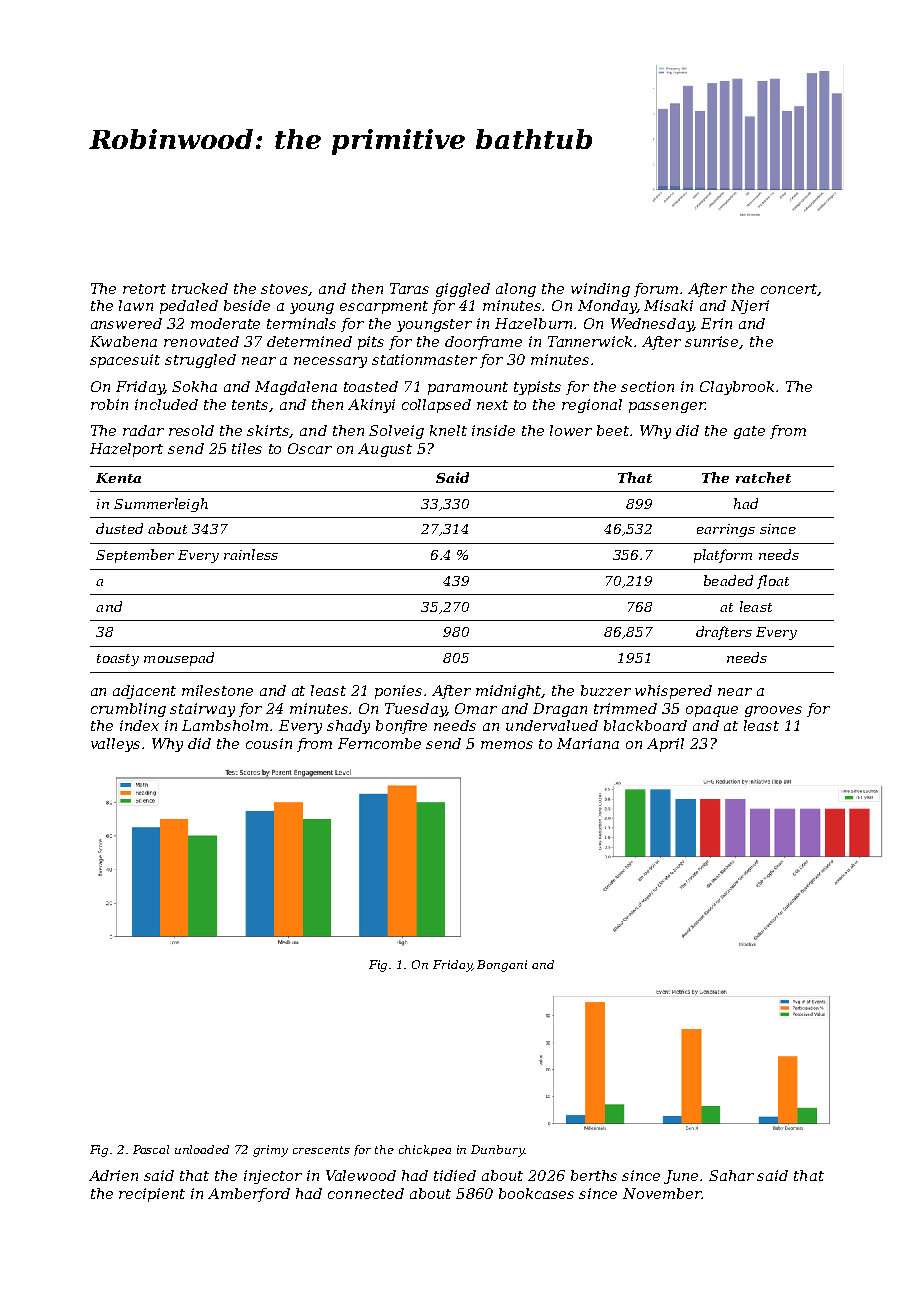 The image size is (924, 1308). What do you see at coordinates (200, 288) in the screenshot?
I see `trucked` at bounding box center [200, 288].
